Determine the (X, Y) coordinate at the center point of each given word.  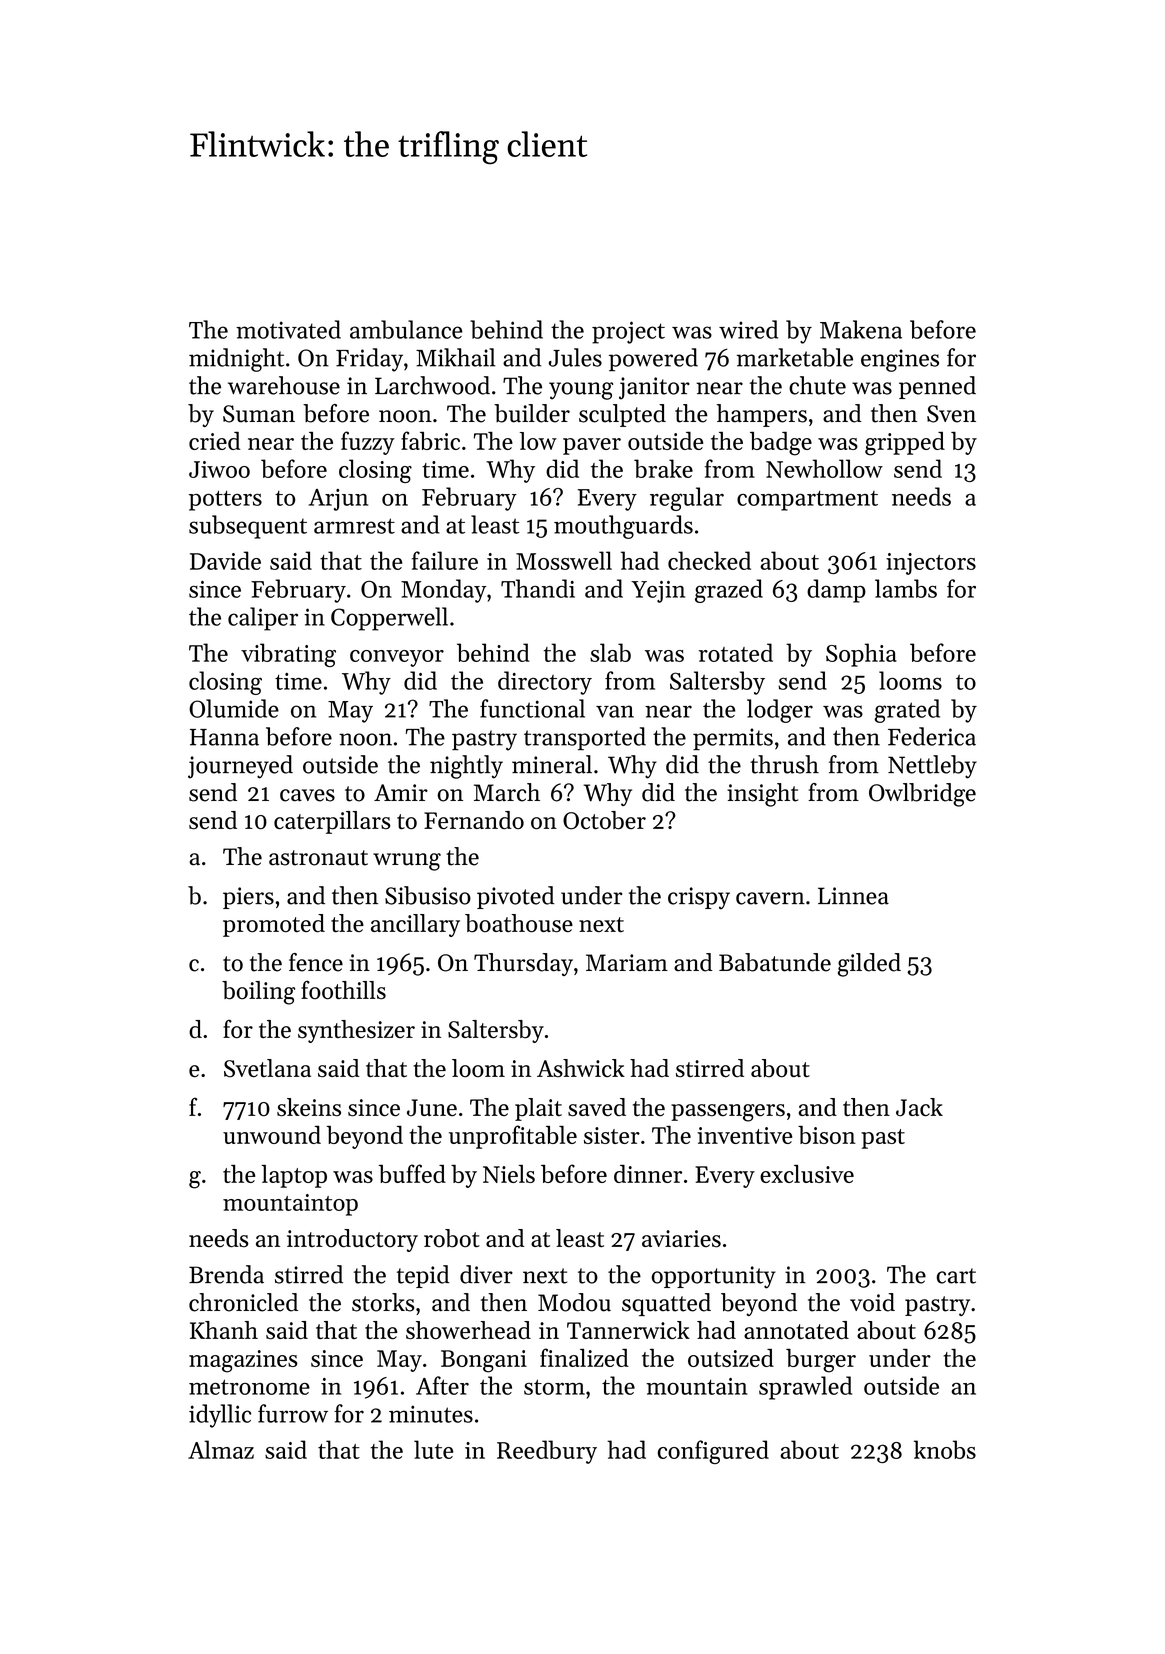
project (628, 332)
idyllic (220, 1416)
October (604, 820)
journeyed (240, 767)
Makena (861, 329)
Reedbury (547, 1452)
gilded (869, 965)
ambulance (406, 329)
